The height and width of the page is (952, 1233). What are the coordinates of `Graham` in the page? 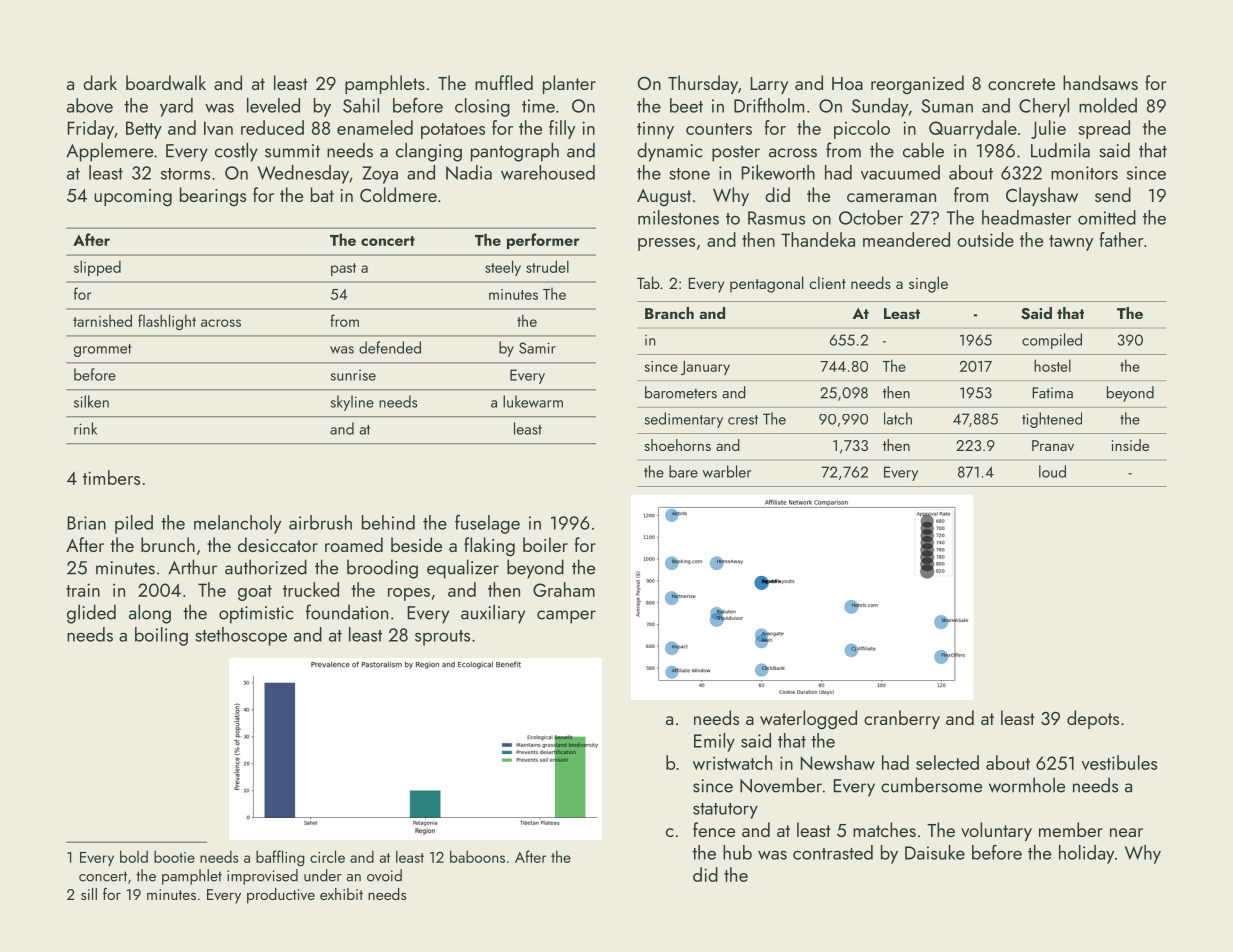 It's located at (564, 589).
